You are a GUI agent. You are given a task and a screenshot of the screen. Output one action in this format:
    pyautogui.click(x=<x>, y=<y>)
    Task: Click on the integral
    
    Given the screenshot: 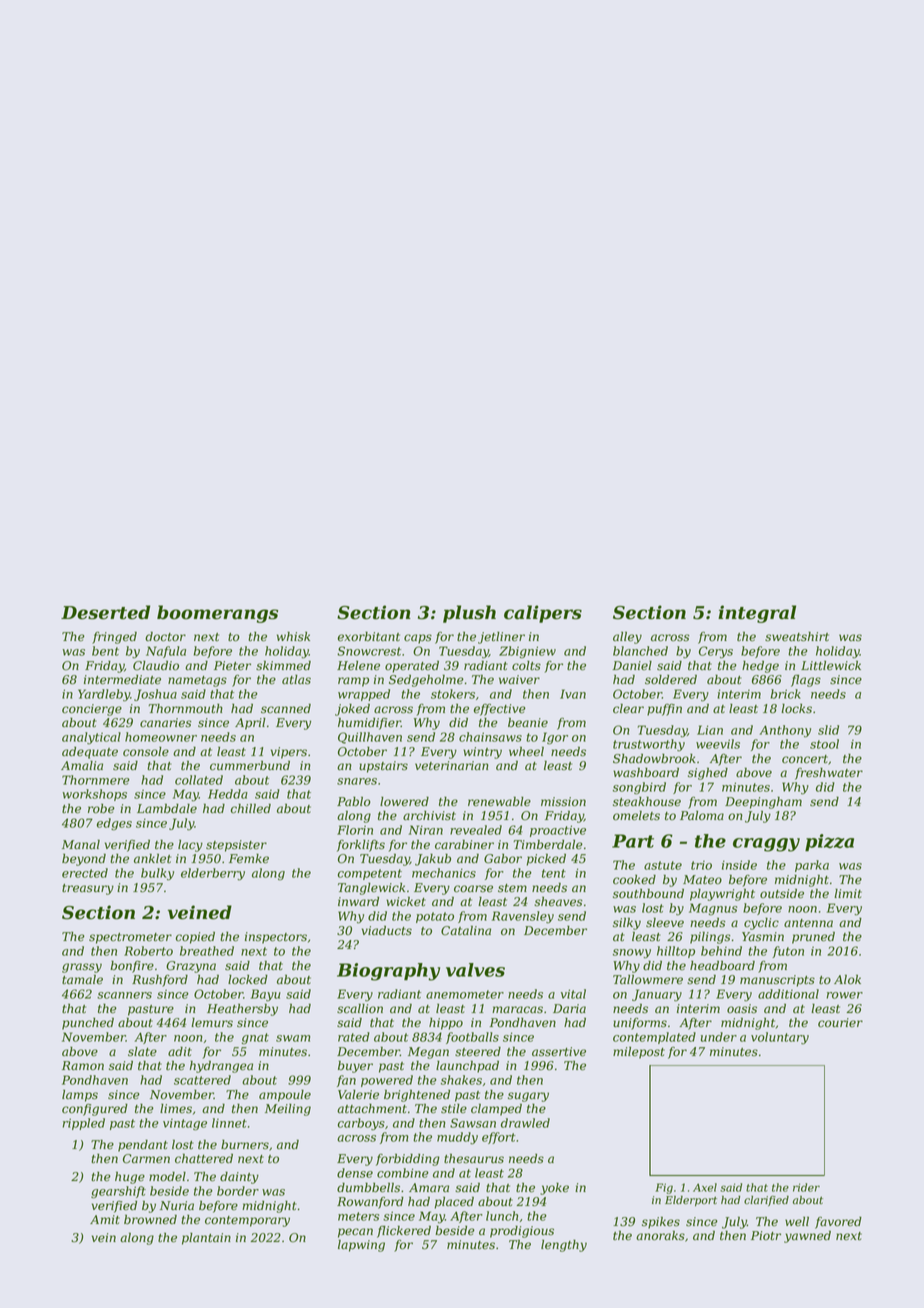 What is the action you would take?
    pyautogui.click(x=757, y=614)
